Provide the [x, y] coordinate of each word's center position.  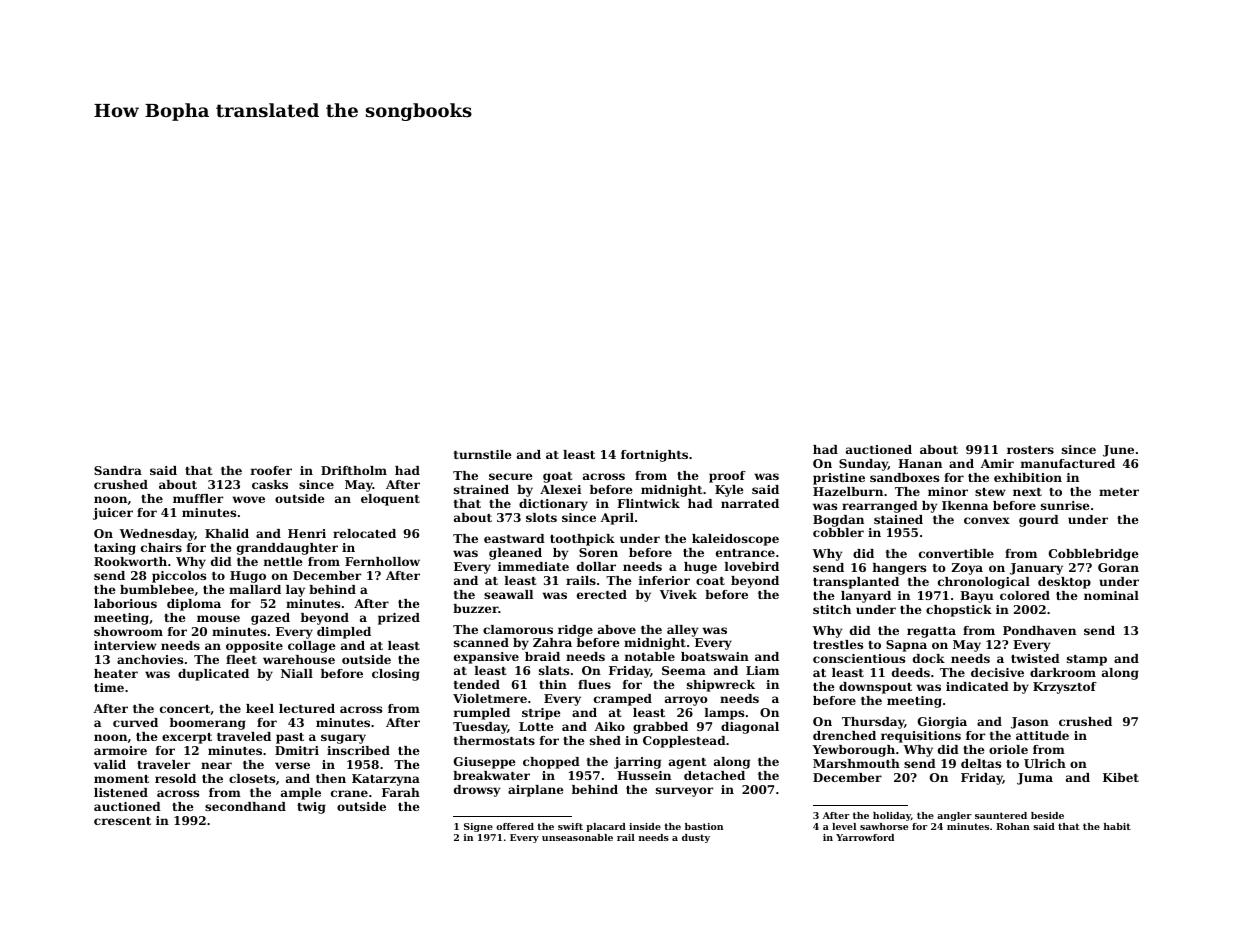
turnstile [483, 454]
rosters [1030, 450]
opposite [254, 647]
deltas [981, 763]
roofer [271, 470]
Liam [762, 670]
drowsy [477, 791]
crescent [122, 821]
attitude [1042, 735]
